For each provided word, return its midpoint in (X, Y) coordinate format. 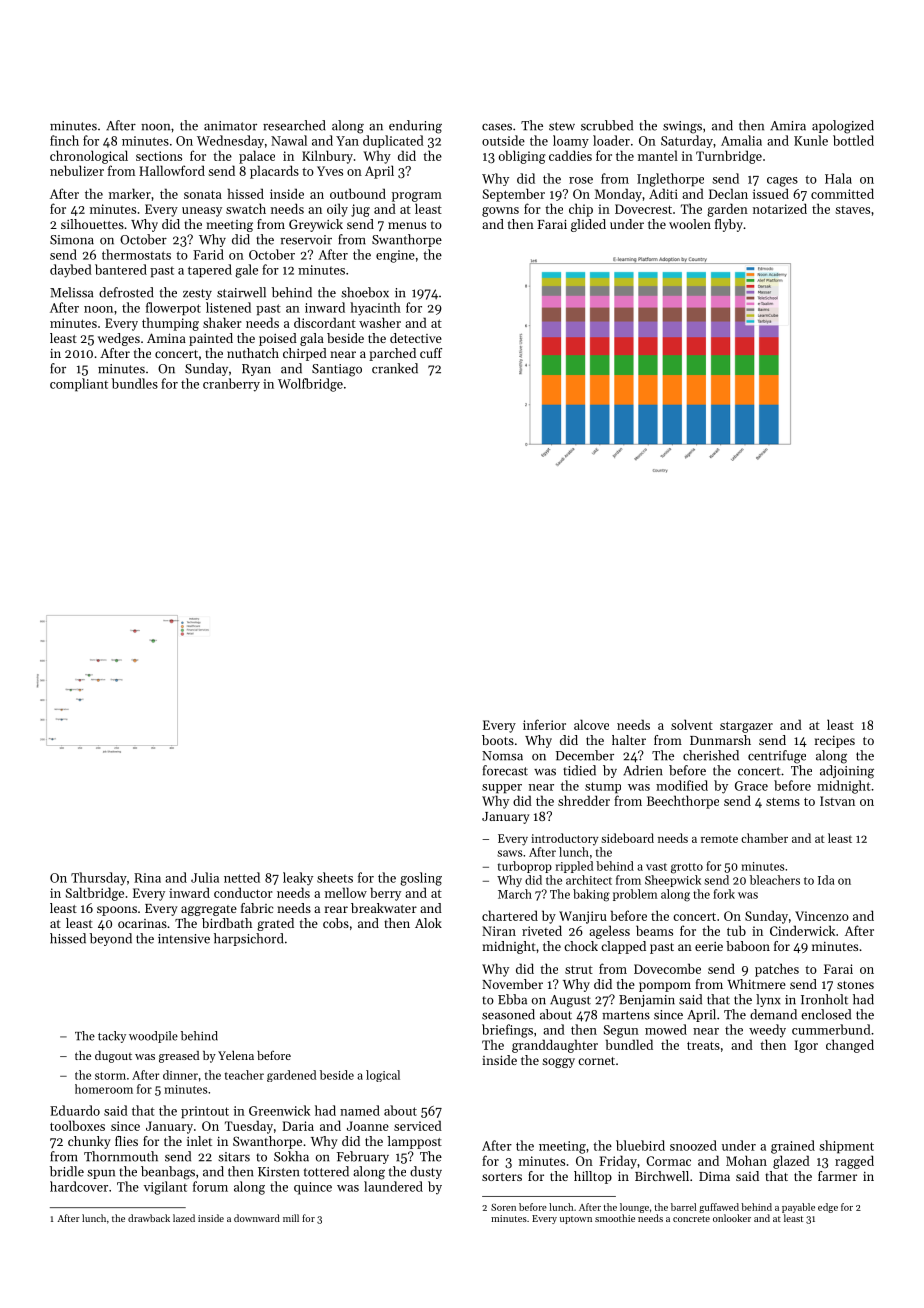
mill (291, 1218)
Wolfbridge (310, 385)
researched (294, 125)
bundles (135, 383)
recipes (835, 742)
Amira (788, 126)
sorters (502, 1177)
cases (497, 127)
